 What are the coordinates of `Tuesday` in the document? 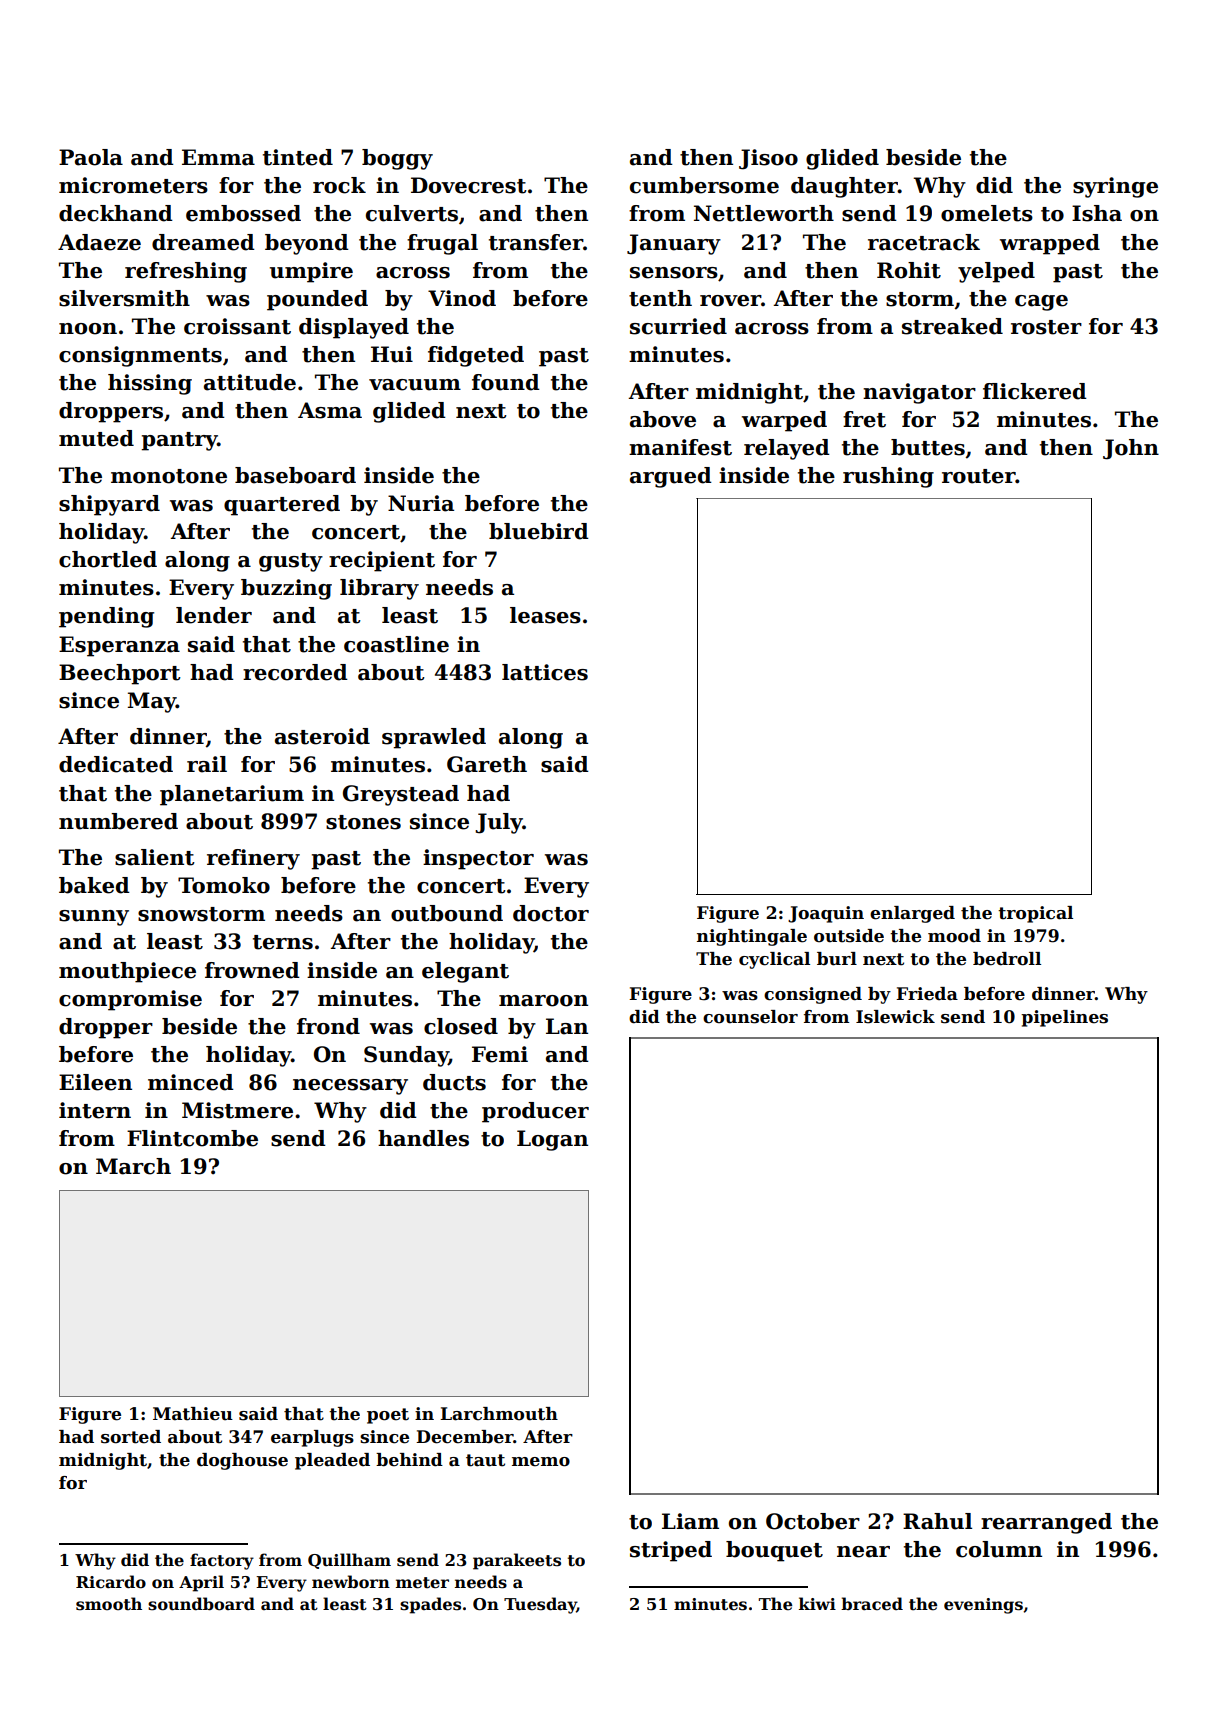 It's located at (540, 1605).
